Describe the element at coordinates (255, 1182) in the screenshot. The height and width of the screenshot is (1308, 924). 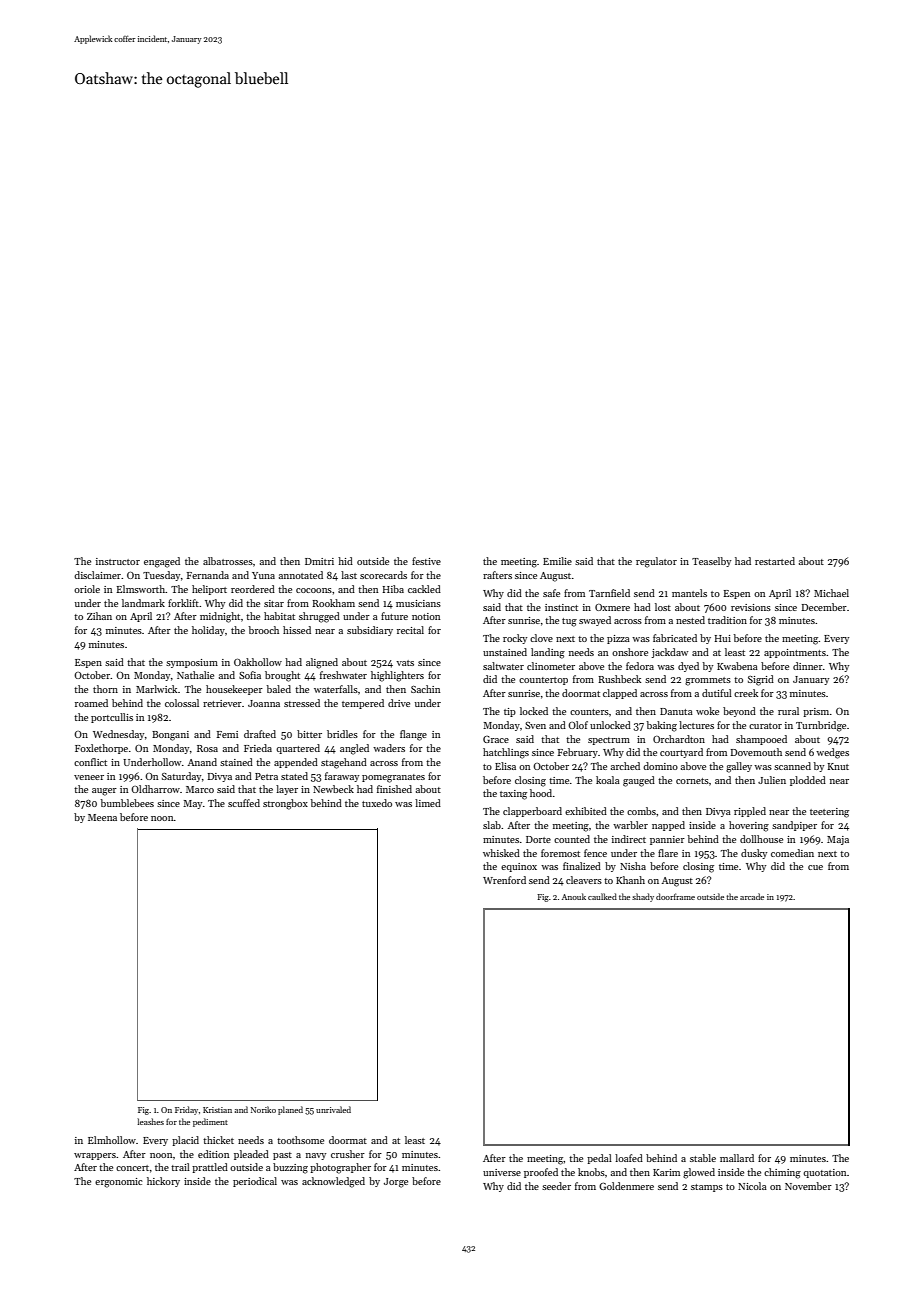
I see `periodical` at that location.
